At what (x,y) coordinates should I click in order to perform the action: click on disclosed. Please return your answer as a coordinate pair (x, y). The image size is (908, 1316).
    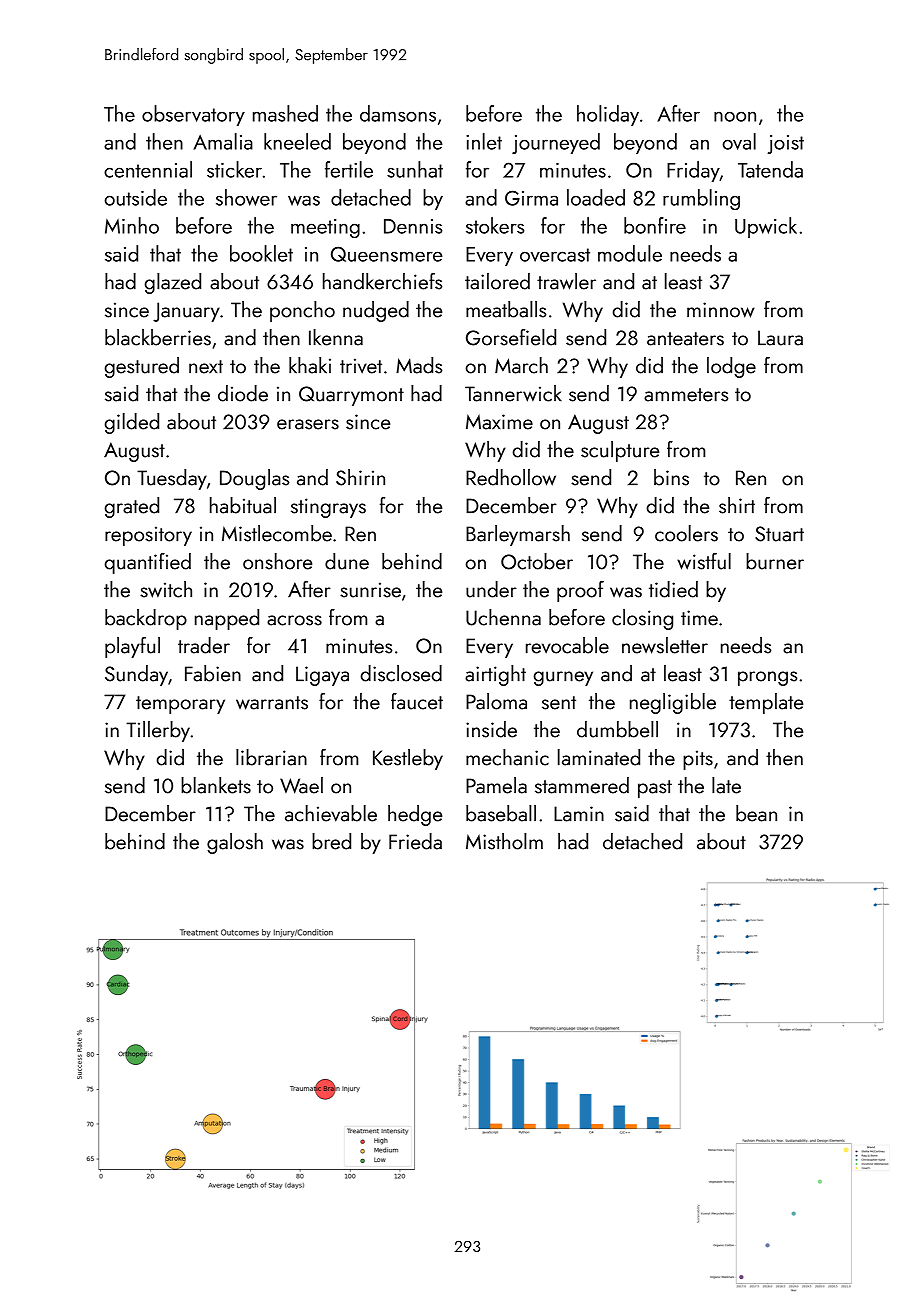
    Looking at the image, I should click on (401, 673).
